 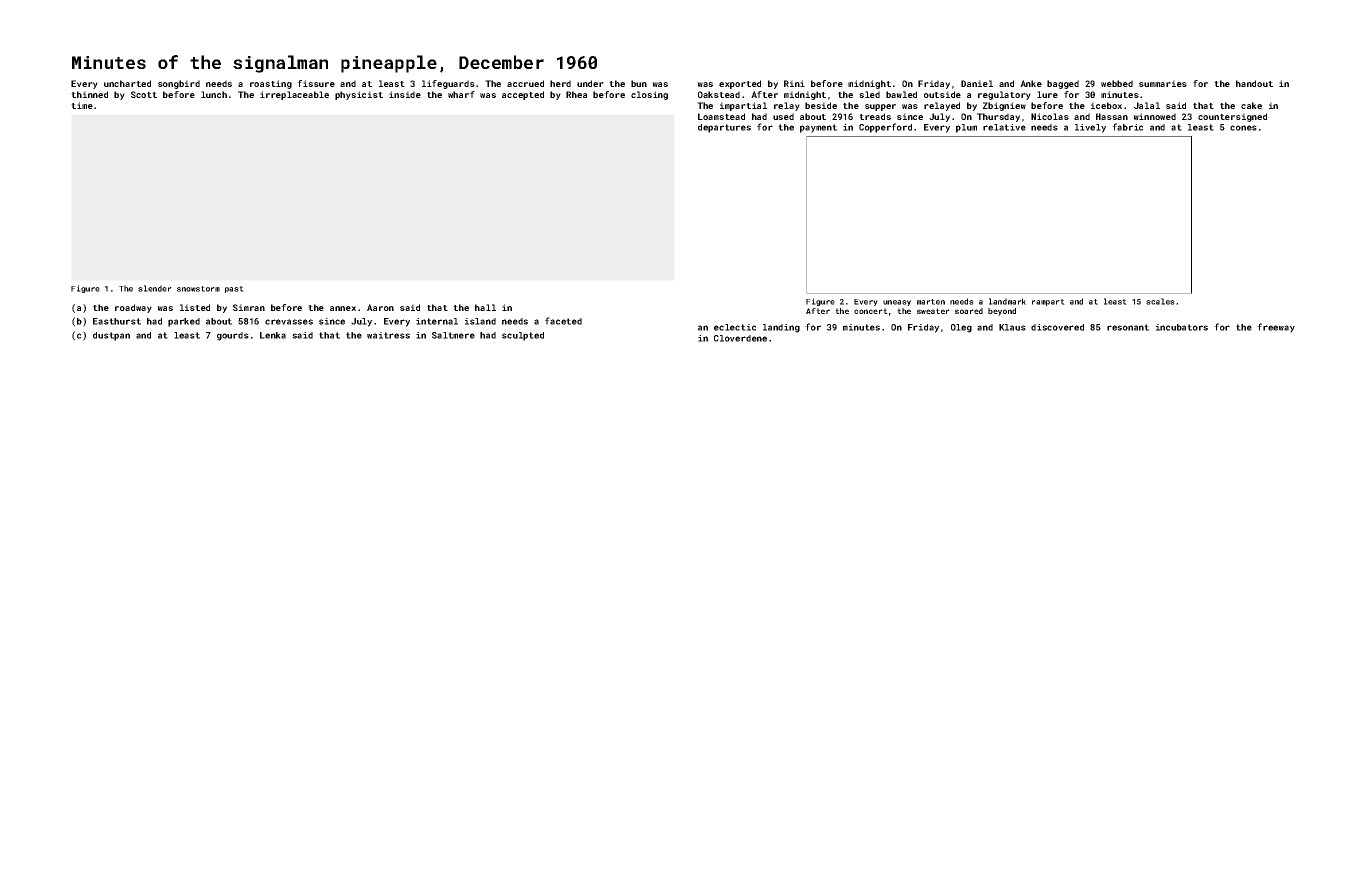 I want to click on bagged, so click(x=1063, y=84).
